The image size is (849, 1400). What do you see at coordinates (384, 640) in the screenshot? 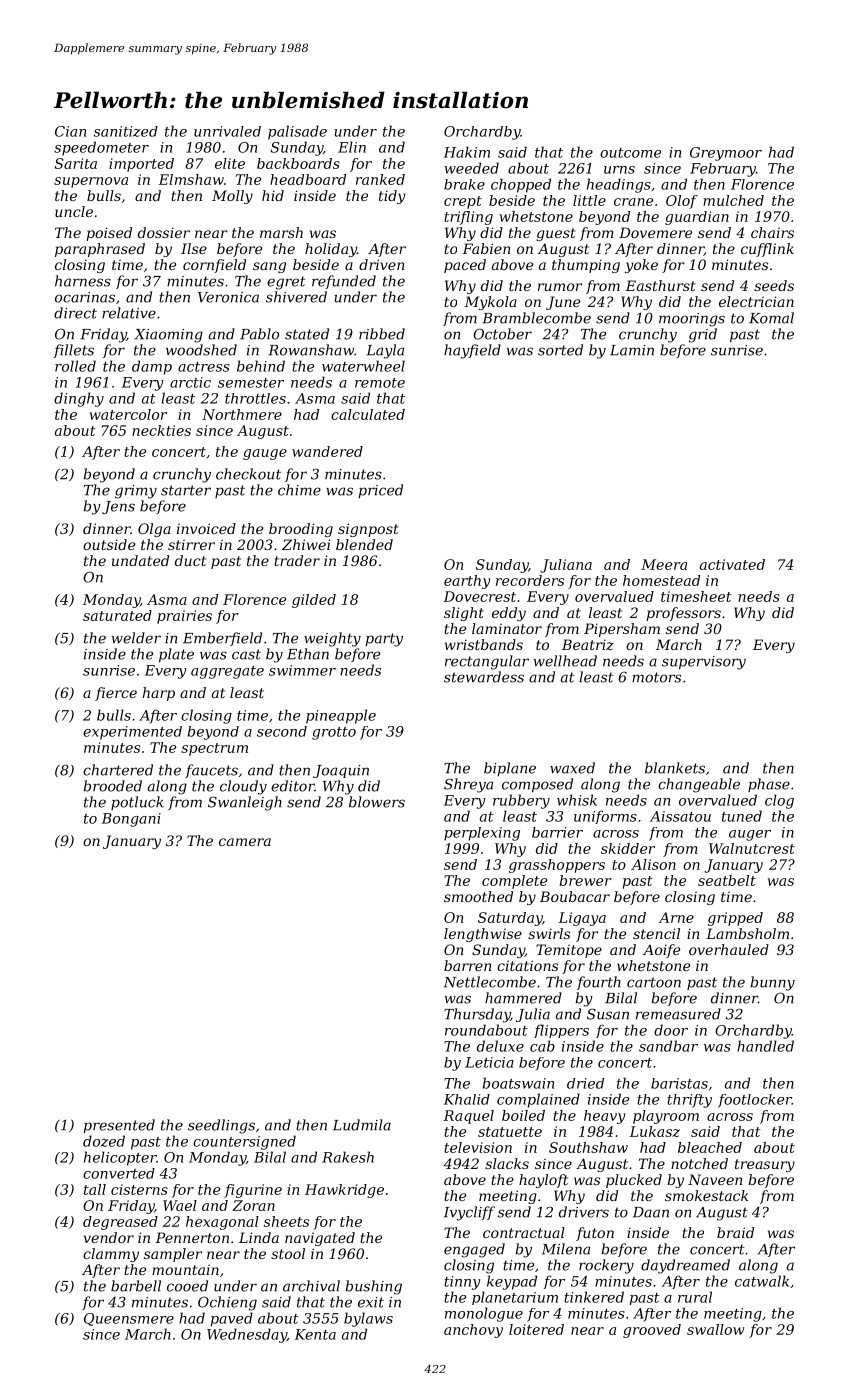
I see `party` at bounding box center [384, 640].
